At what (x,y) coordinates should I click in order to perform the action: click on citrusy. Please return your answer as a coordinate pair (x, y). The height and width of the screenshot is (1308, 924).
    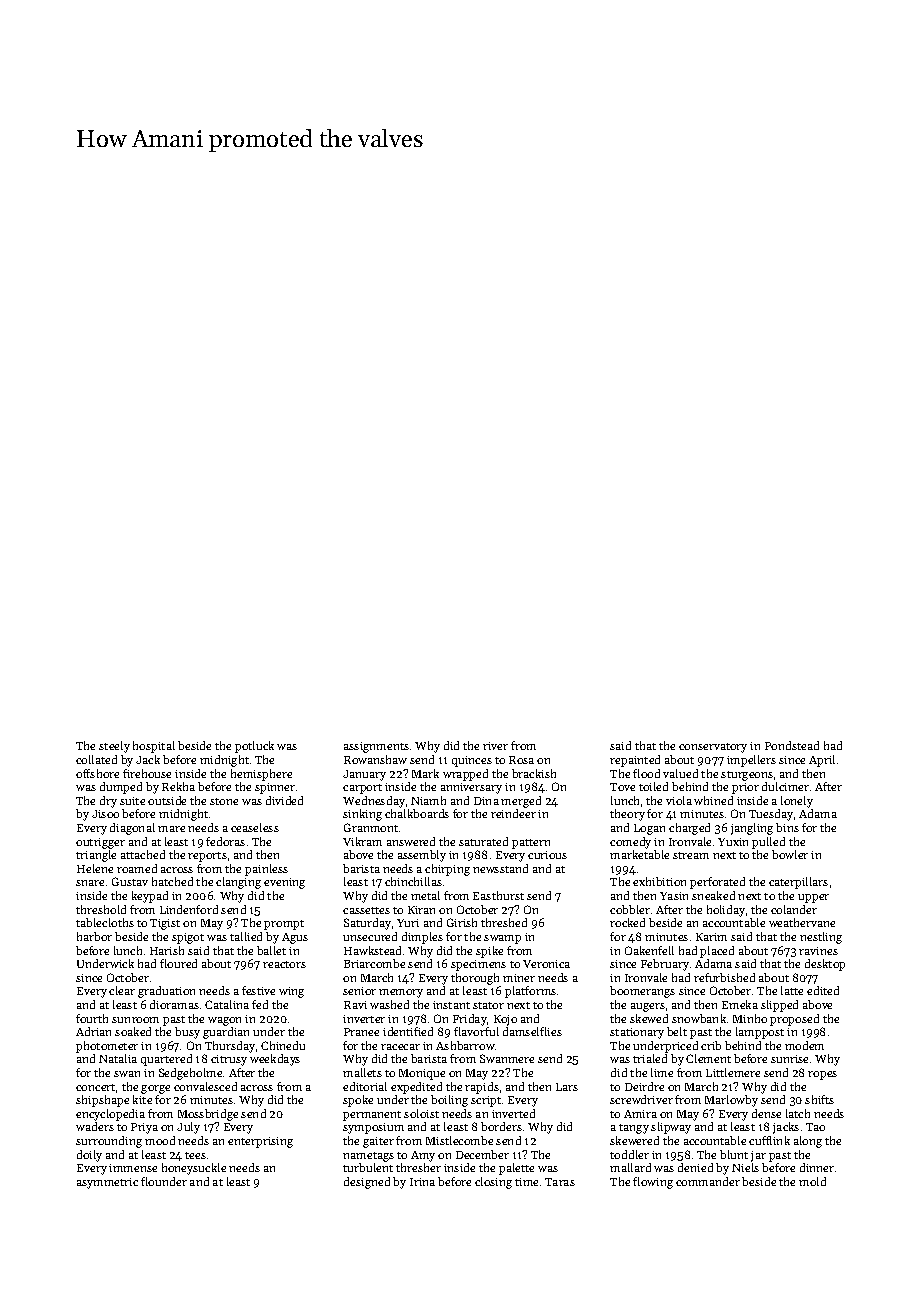
    Looking at the image, I should click on (229, 1060).
